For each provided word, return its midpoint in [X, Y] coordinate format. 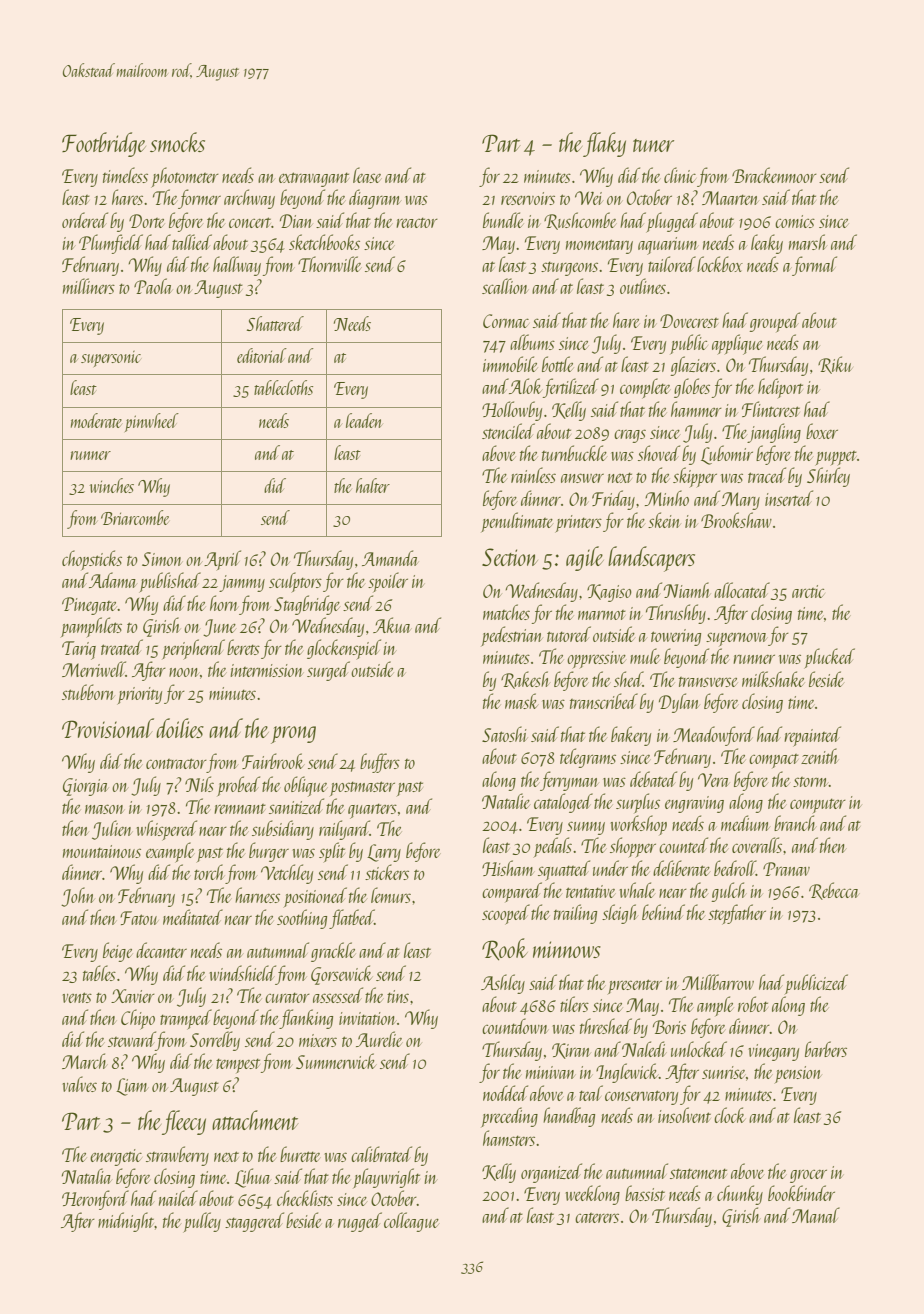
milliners [89, 286]
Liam [132, 1087]
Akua [392, 625]
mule [645, 656]
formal [814, 266]
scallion [505, 286]
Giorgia [85, 787]
